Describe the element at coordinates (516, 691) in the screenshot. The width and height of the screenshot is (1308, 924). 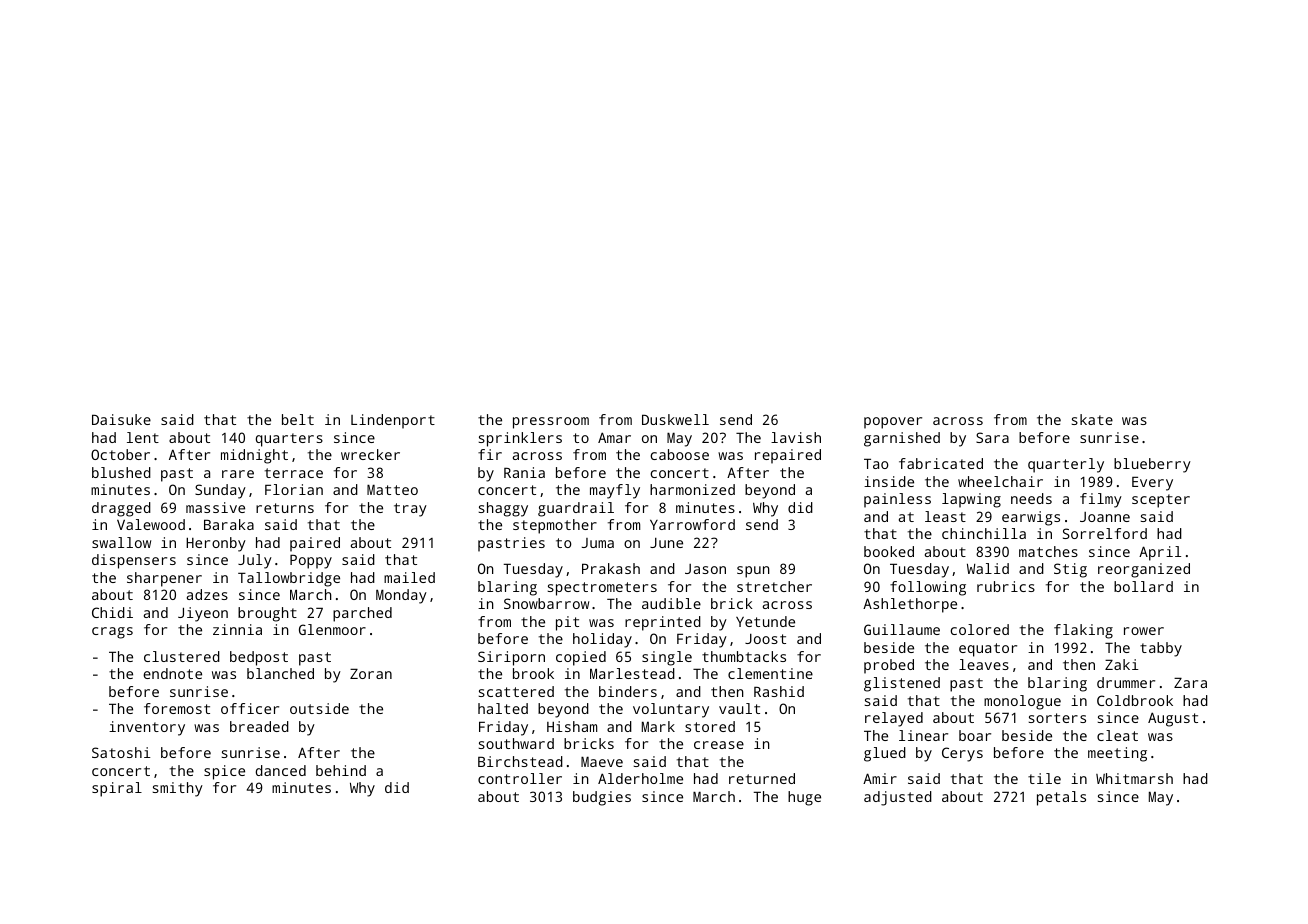
I see `scattered` at that location.
